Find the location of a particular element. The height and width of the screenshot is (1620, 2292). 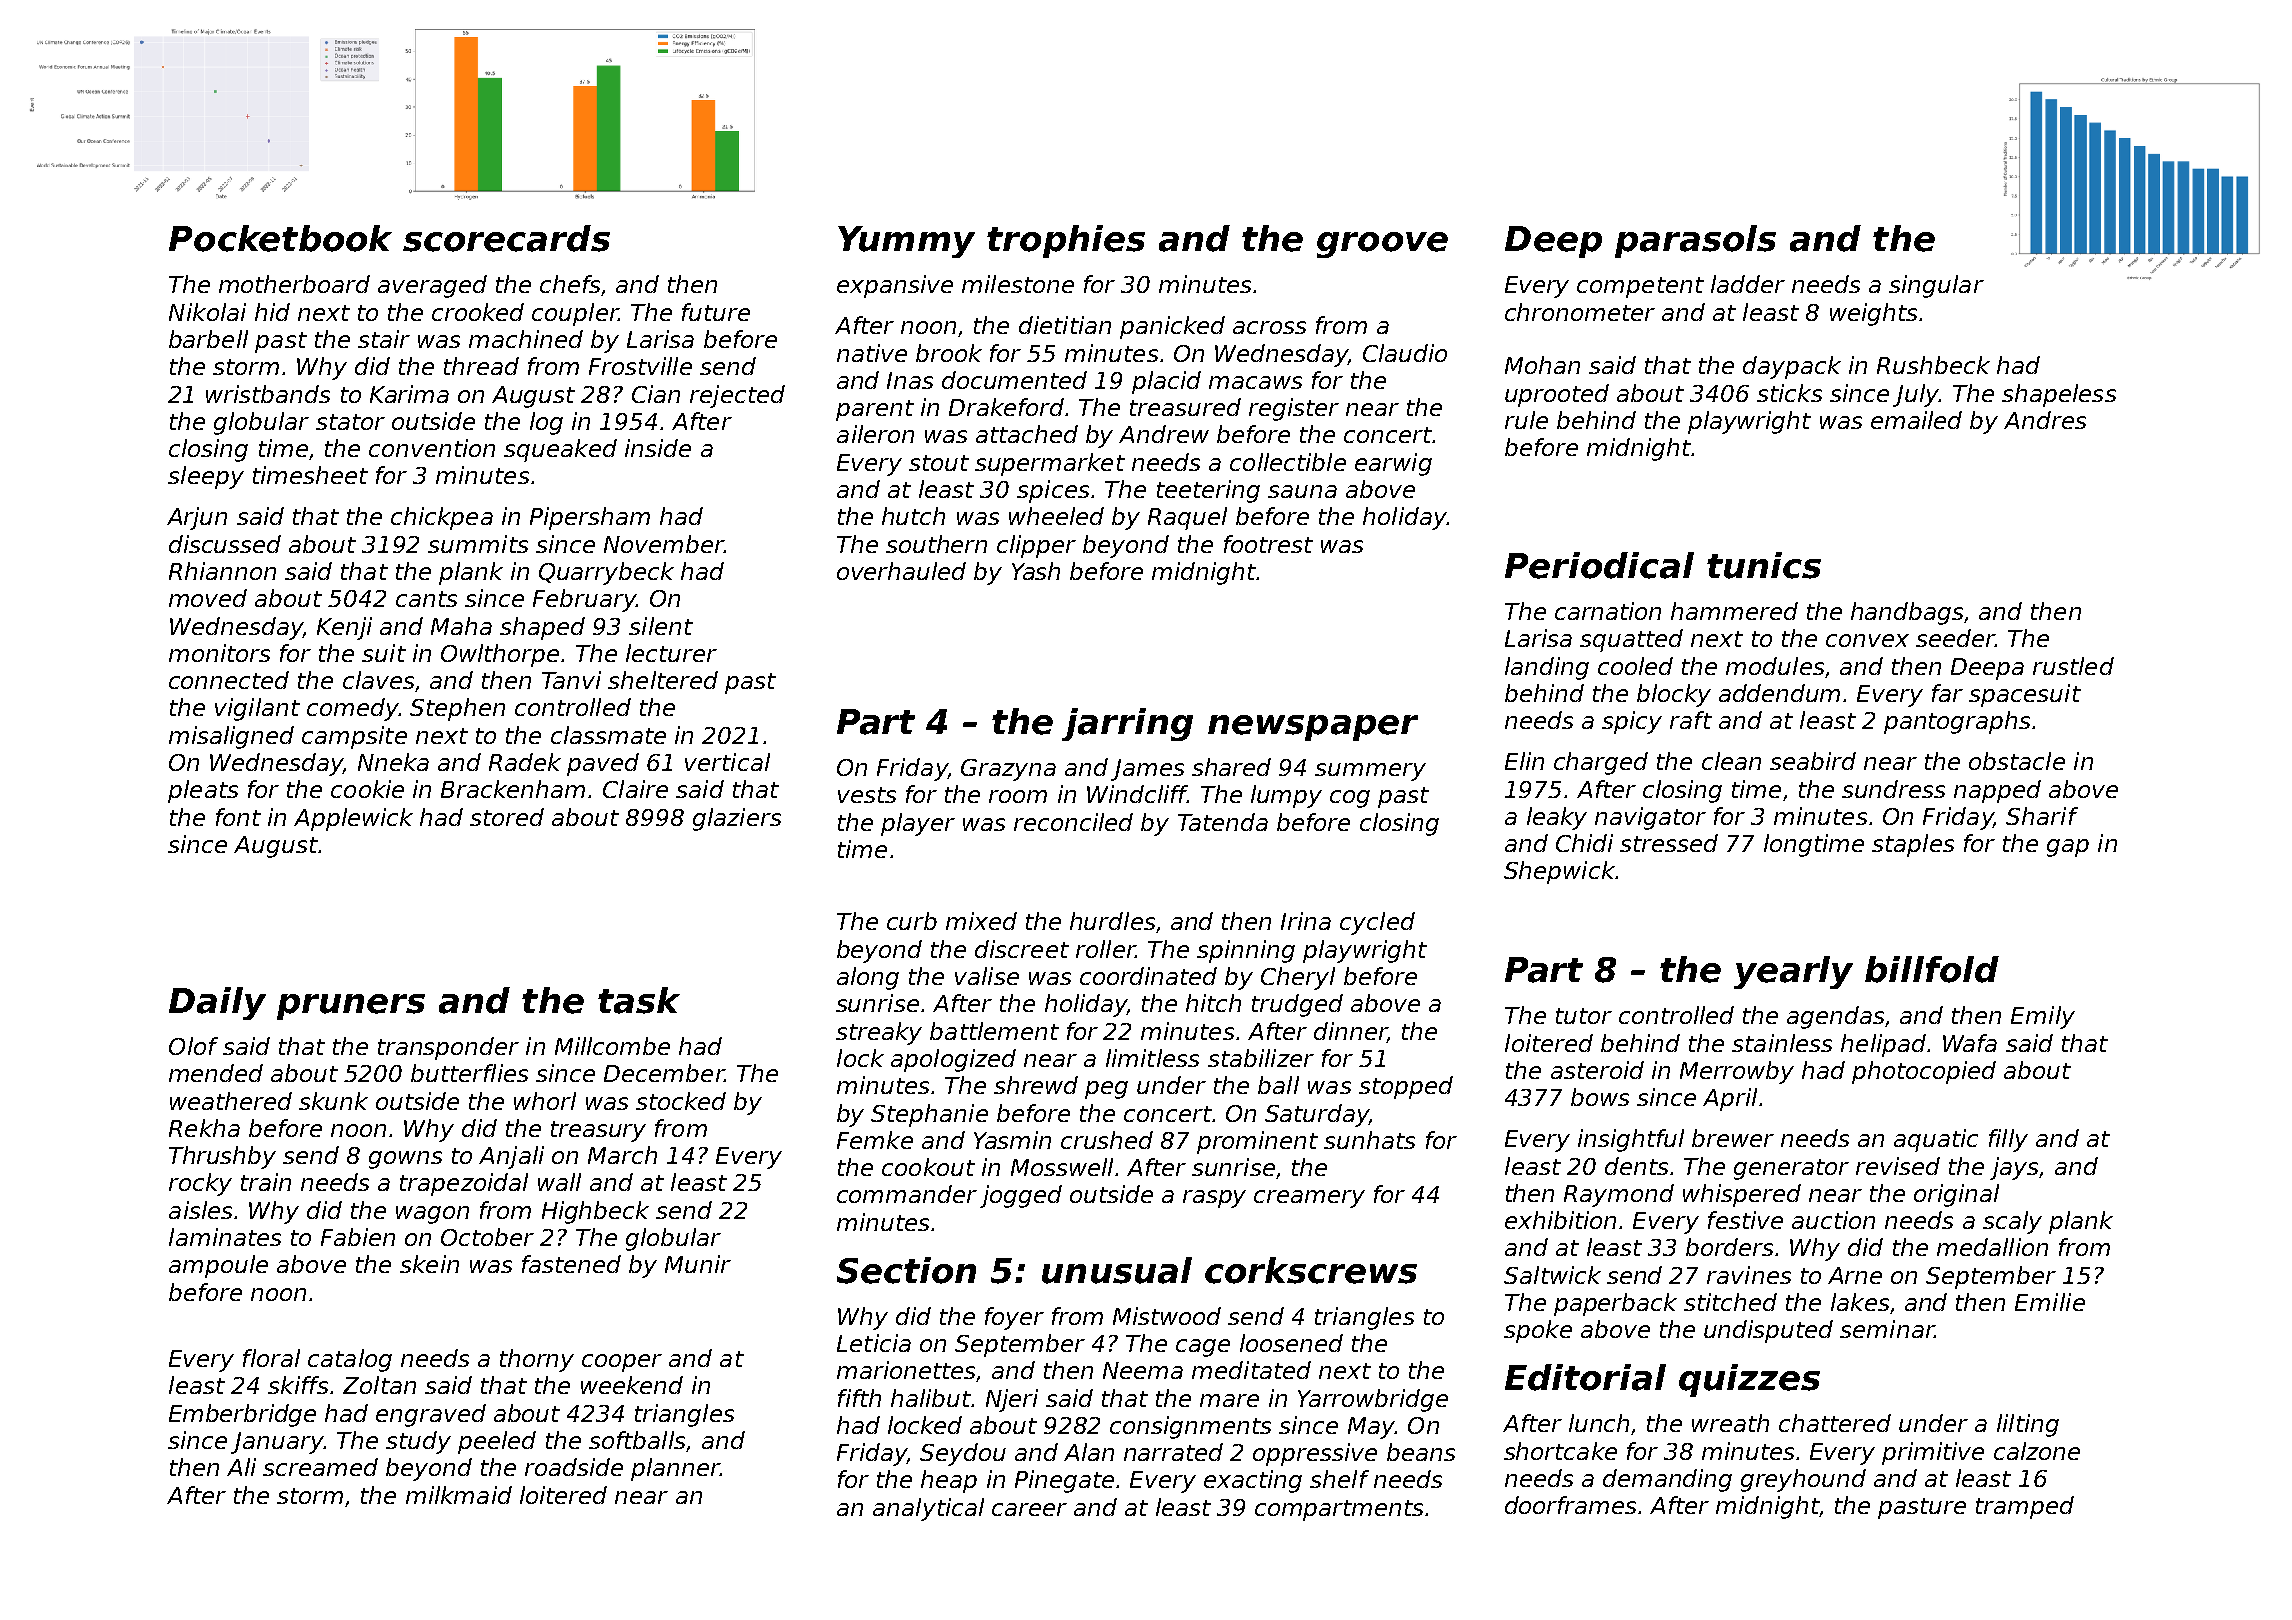

documented is located at coordinates (1014, 380).
